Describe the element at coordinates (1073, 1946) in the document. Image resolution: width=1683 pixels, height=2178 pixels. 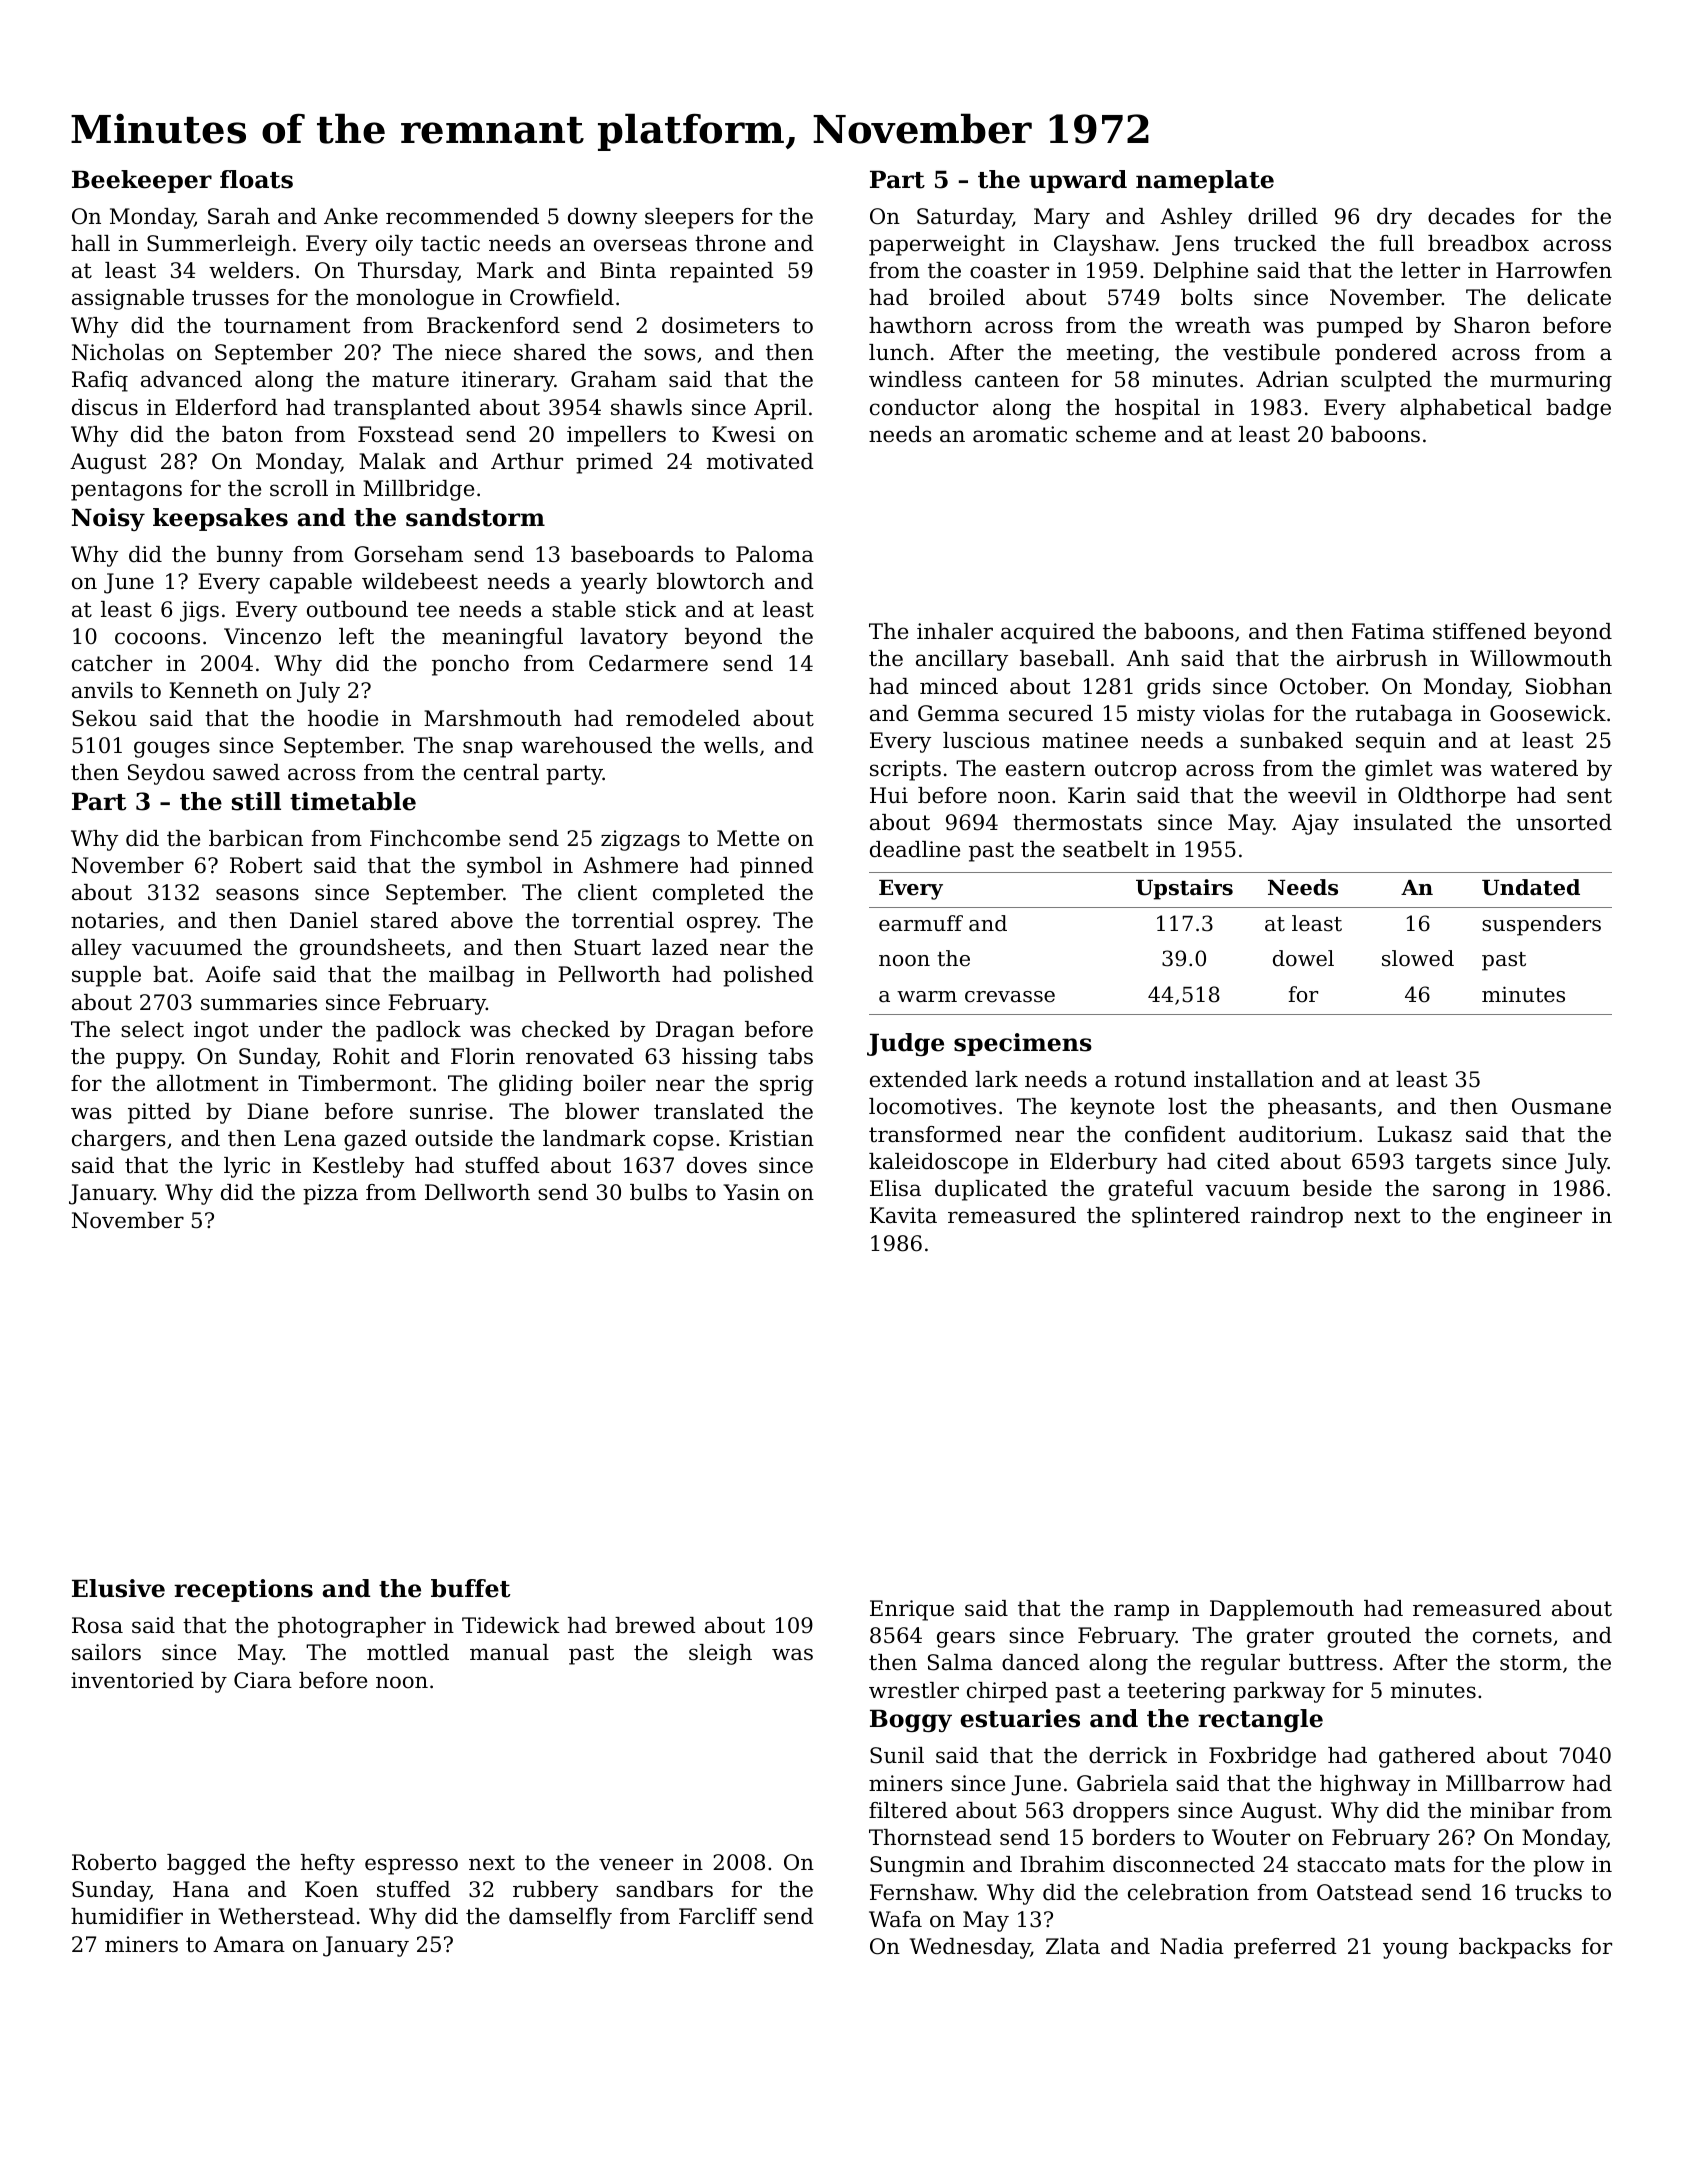
I see `Zlata` at that location.
